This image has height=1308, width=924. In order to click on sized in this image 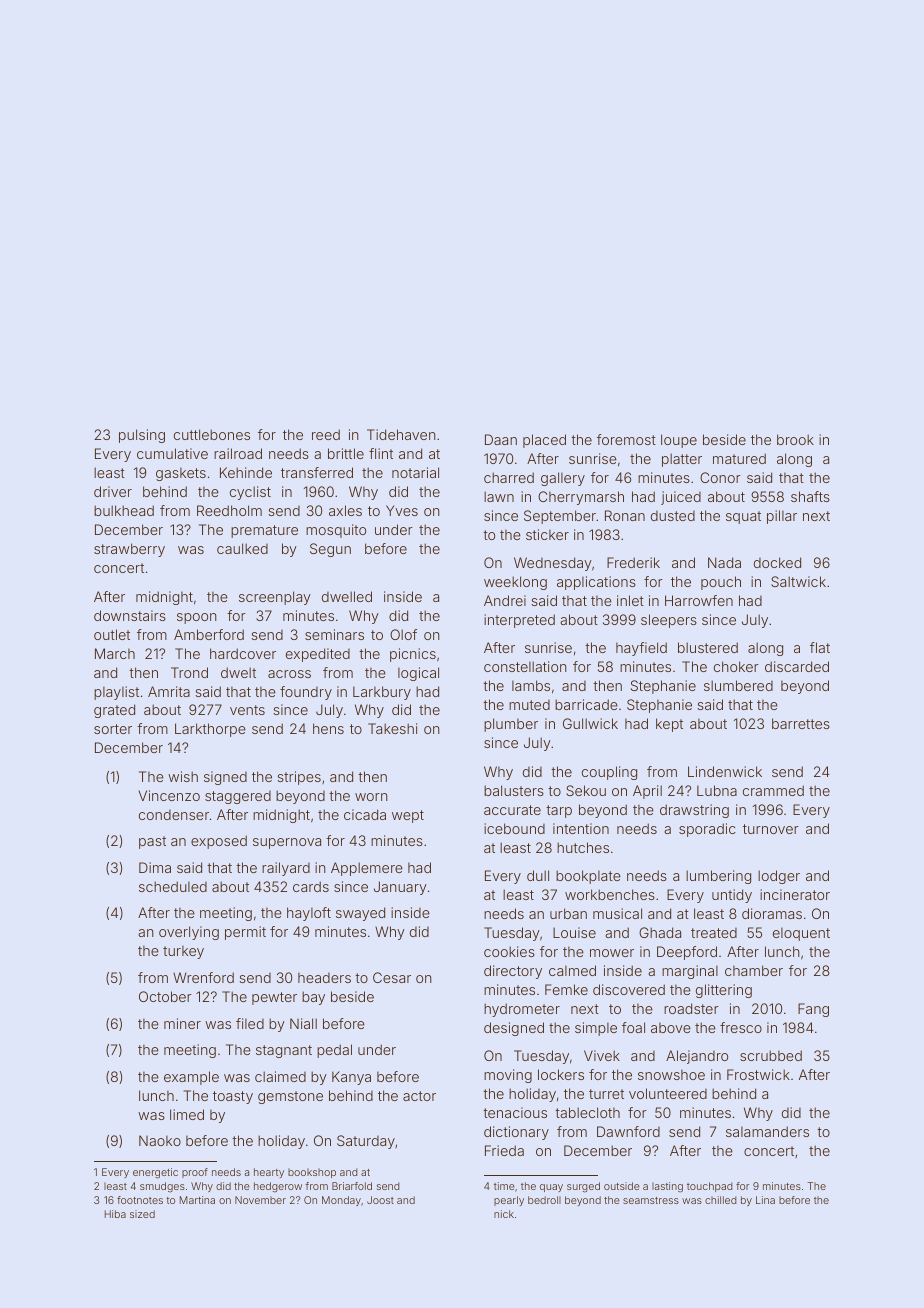, I will do `click(142, 1214)`.
